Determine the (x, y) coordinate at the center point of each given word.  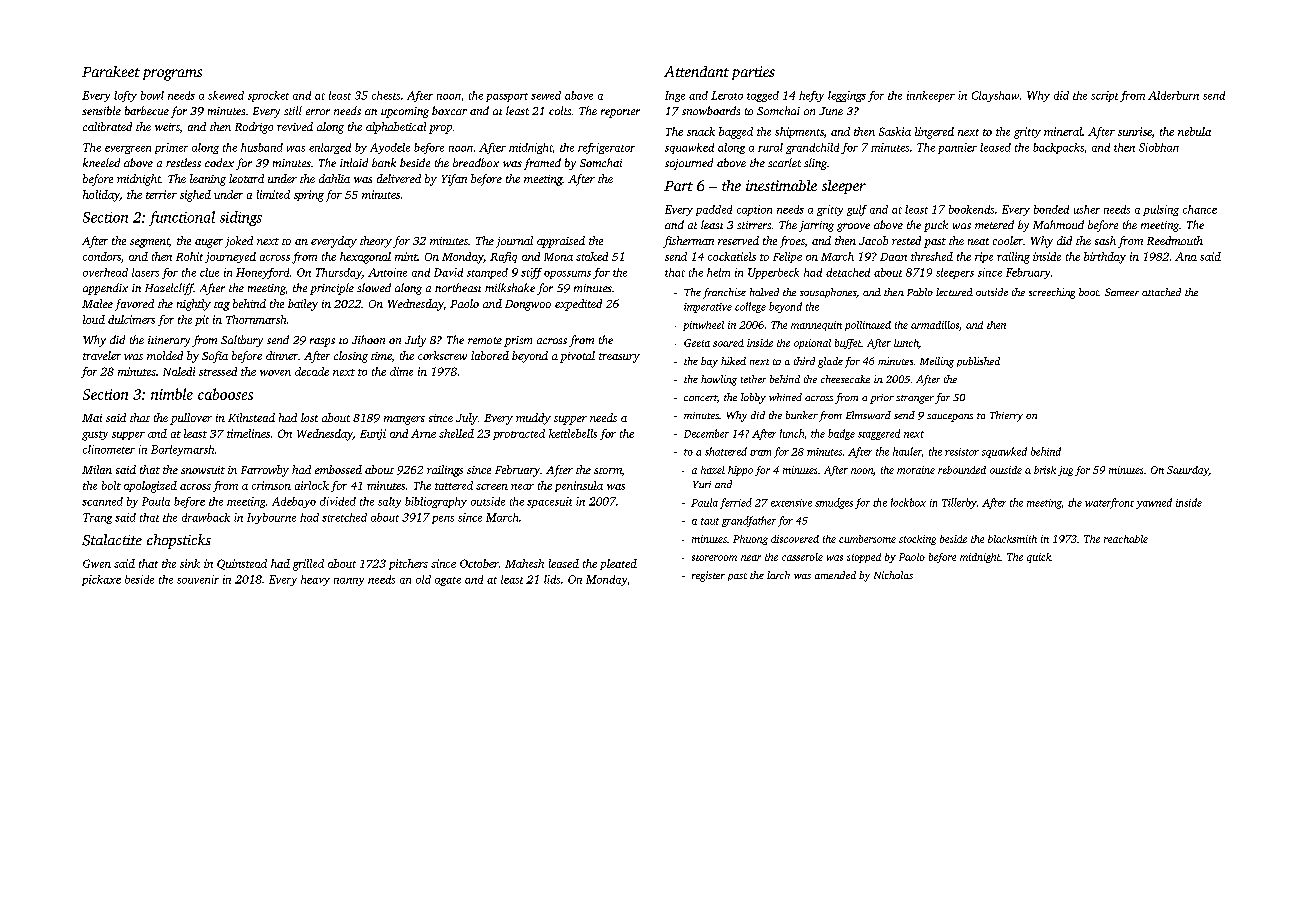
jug (1065, 471)
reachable (1126, 539)
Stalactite (112, 540)
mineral (1063, 131)
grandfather (749, 521)
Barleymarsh (182, 450)
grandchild (812, 148)
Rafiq (503, 257)
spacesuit (549, 502)
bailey (303, 305)
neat (978, 241)
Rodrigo (254, 128)
